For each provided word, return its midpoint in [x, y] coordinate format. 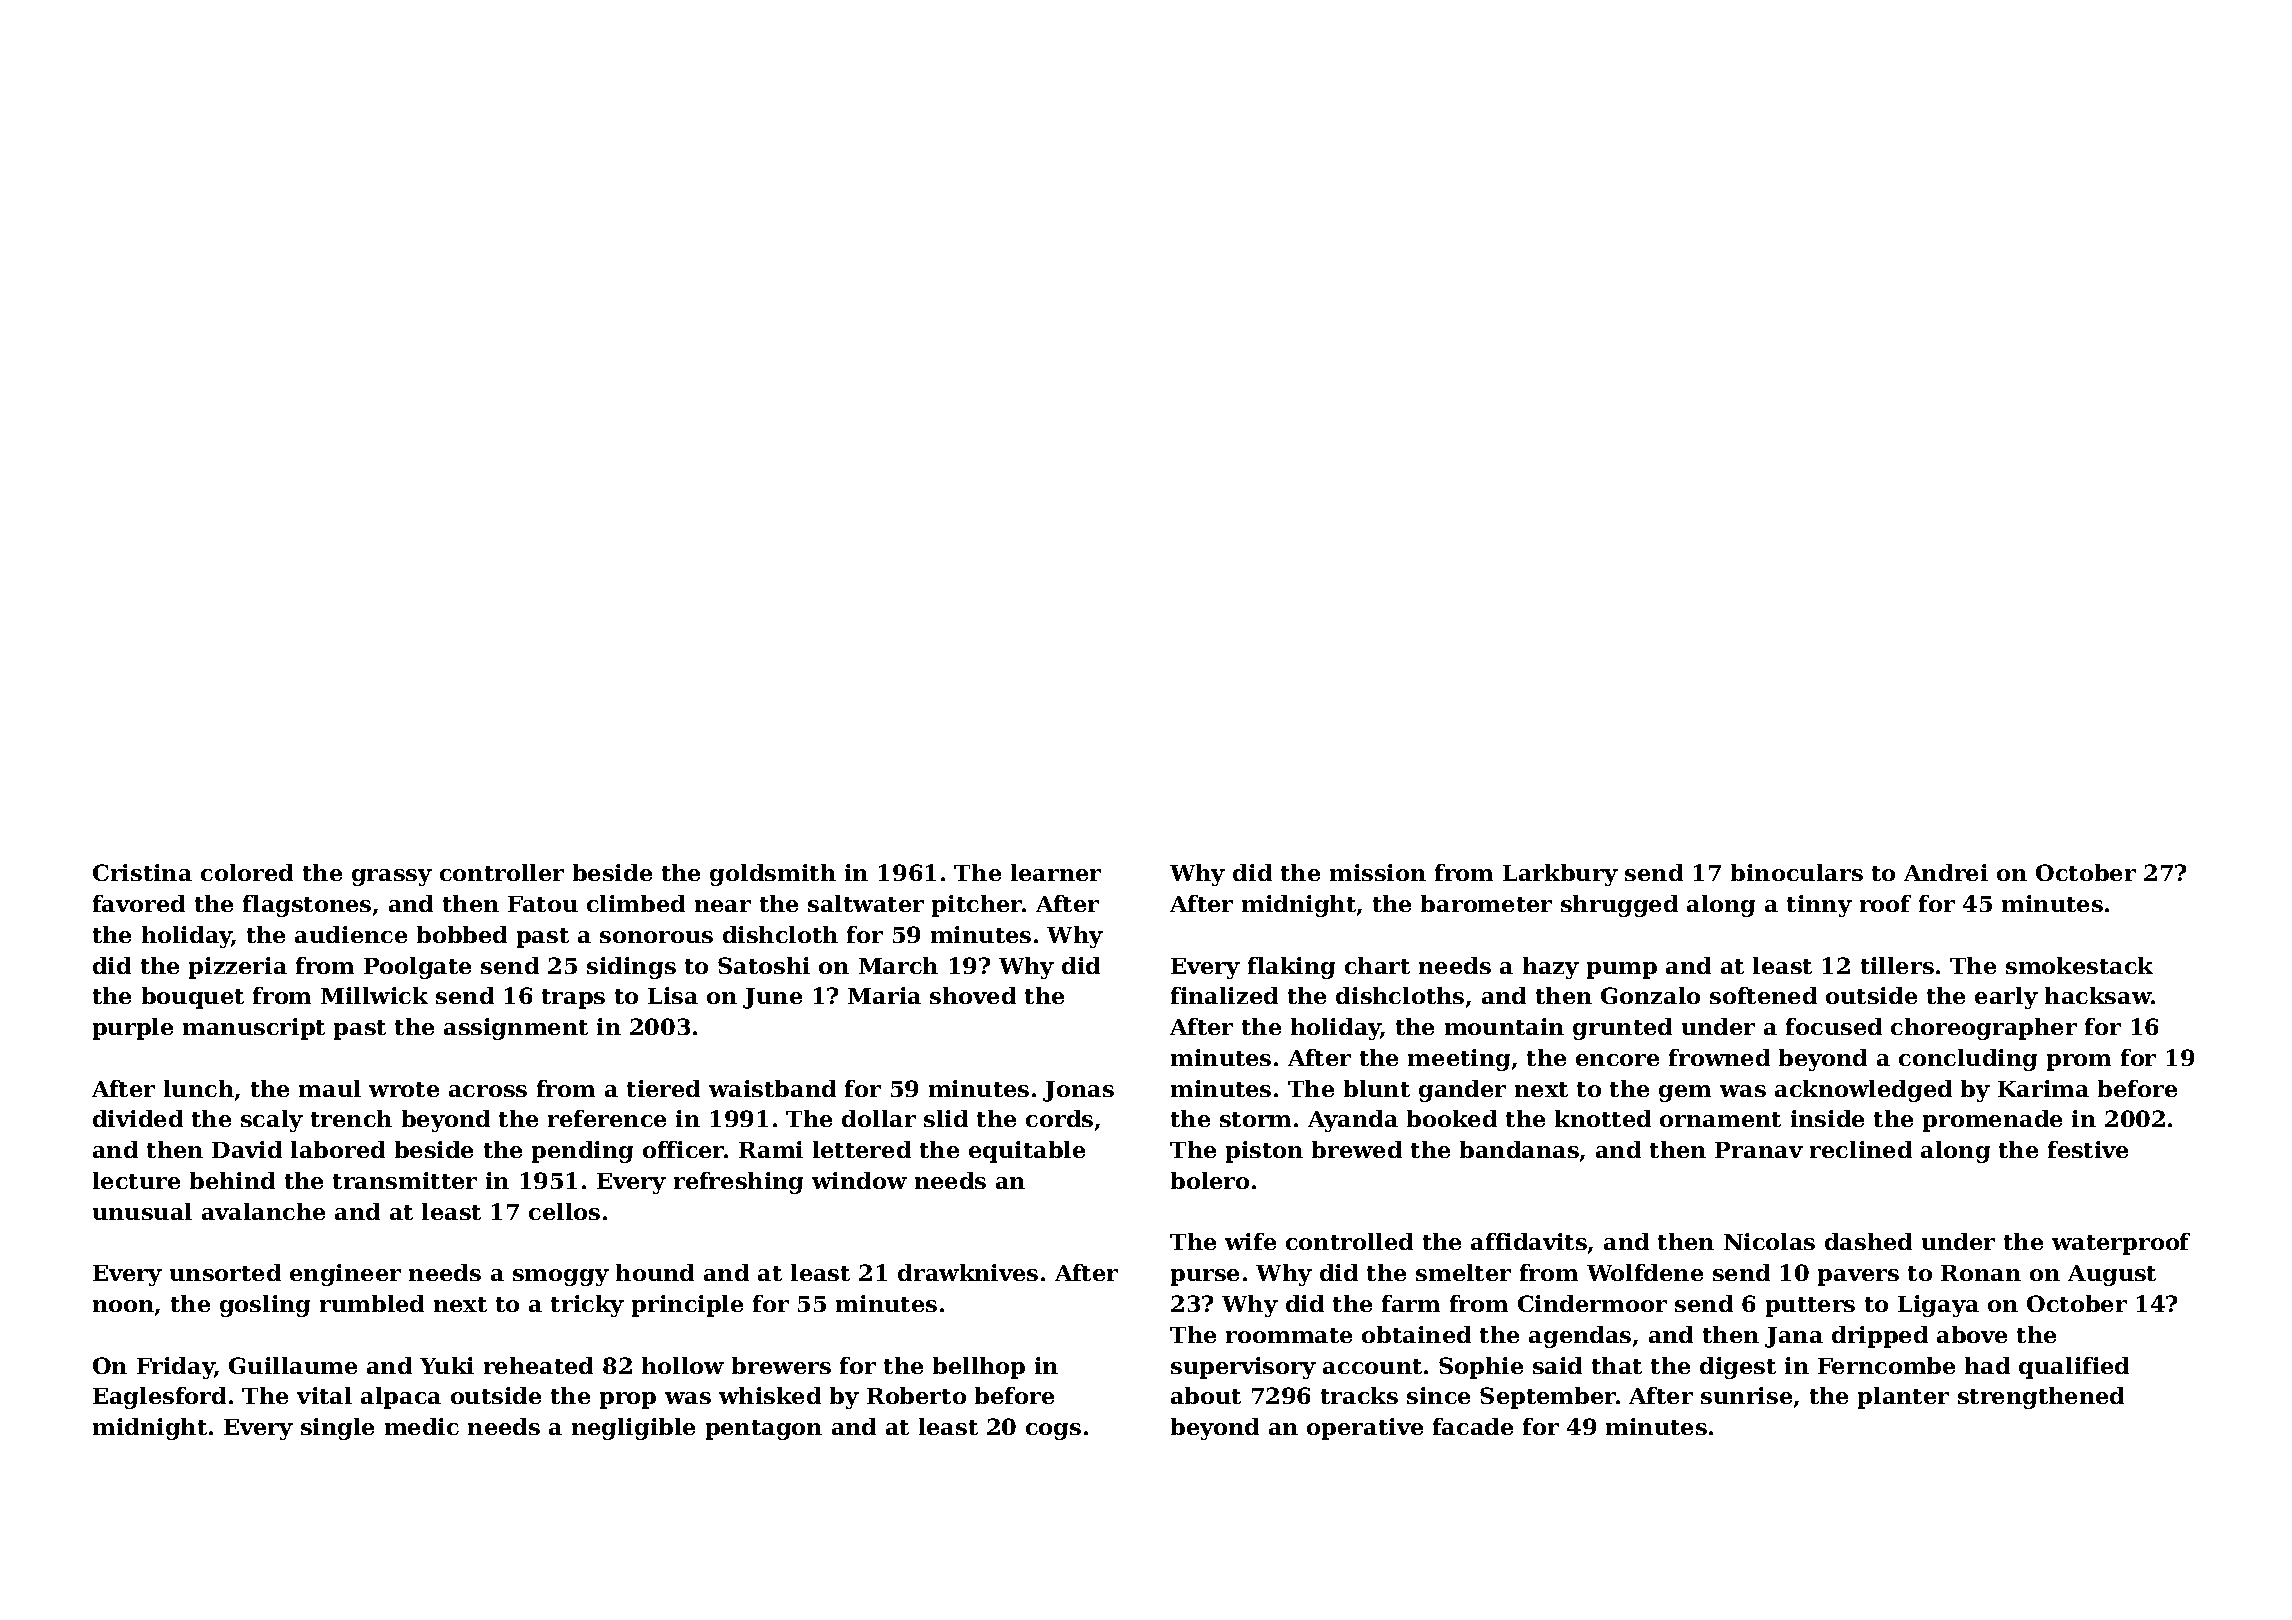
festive [2088, 1149]
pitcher [977, 906]
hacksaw [2098, 995]
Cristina [142, 872]
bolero [1210, 1180]
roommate [1289, 1335]
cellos [564, 1211]
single [337, 1429]
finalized [1224, 995]
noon [123, 1306]
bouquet [193, 998]
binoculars [1797, 872]
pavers [1858, 1277]
